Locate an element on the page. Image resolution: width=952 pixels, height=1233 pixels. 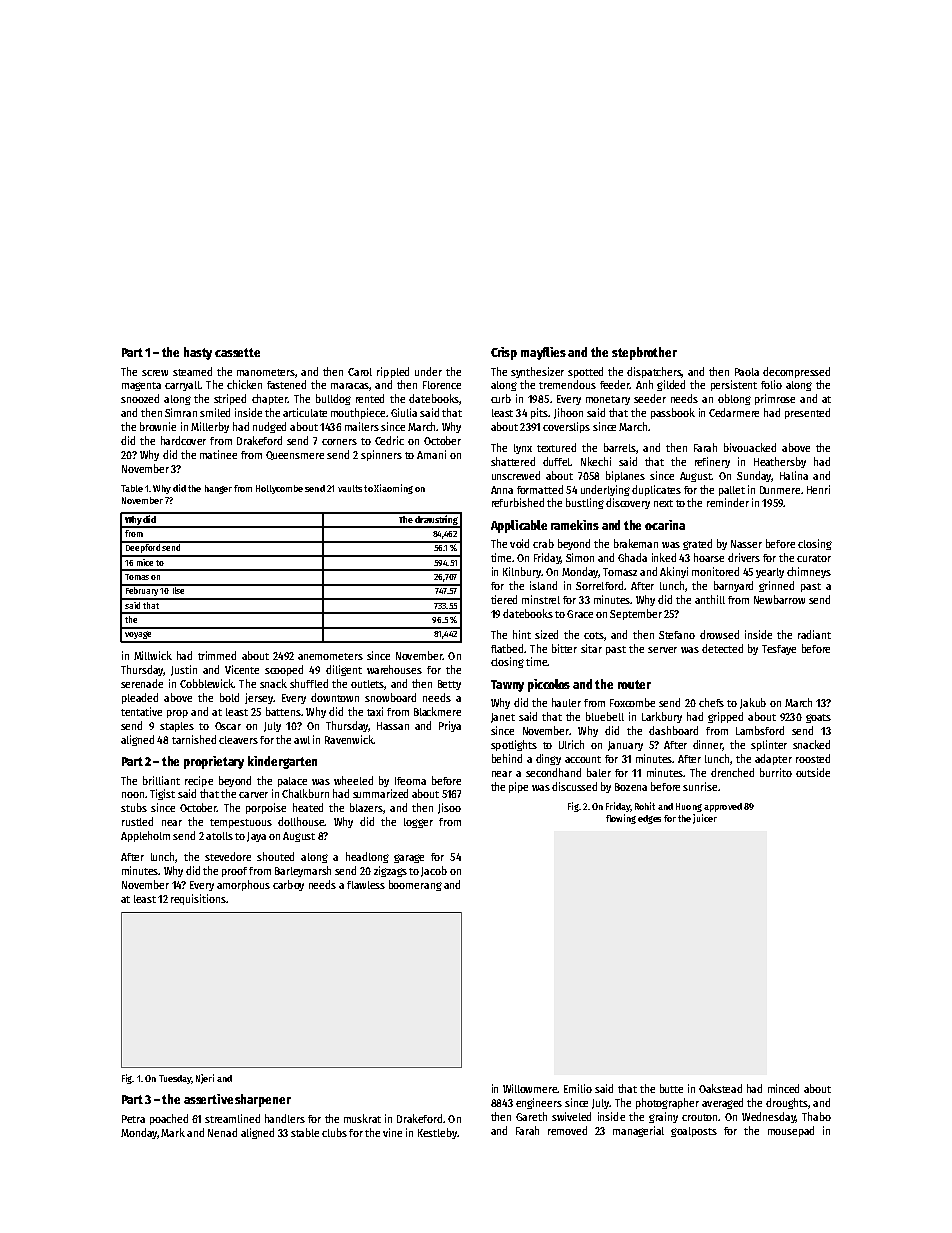
Mark is located at coordinates (173, 1132).
